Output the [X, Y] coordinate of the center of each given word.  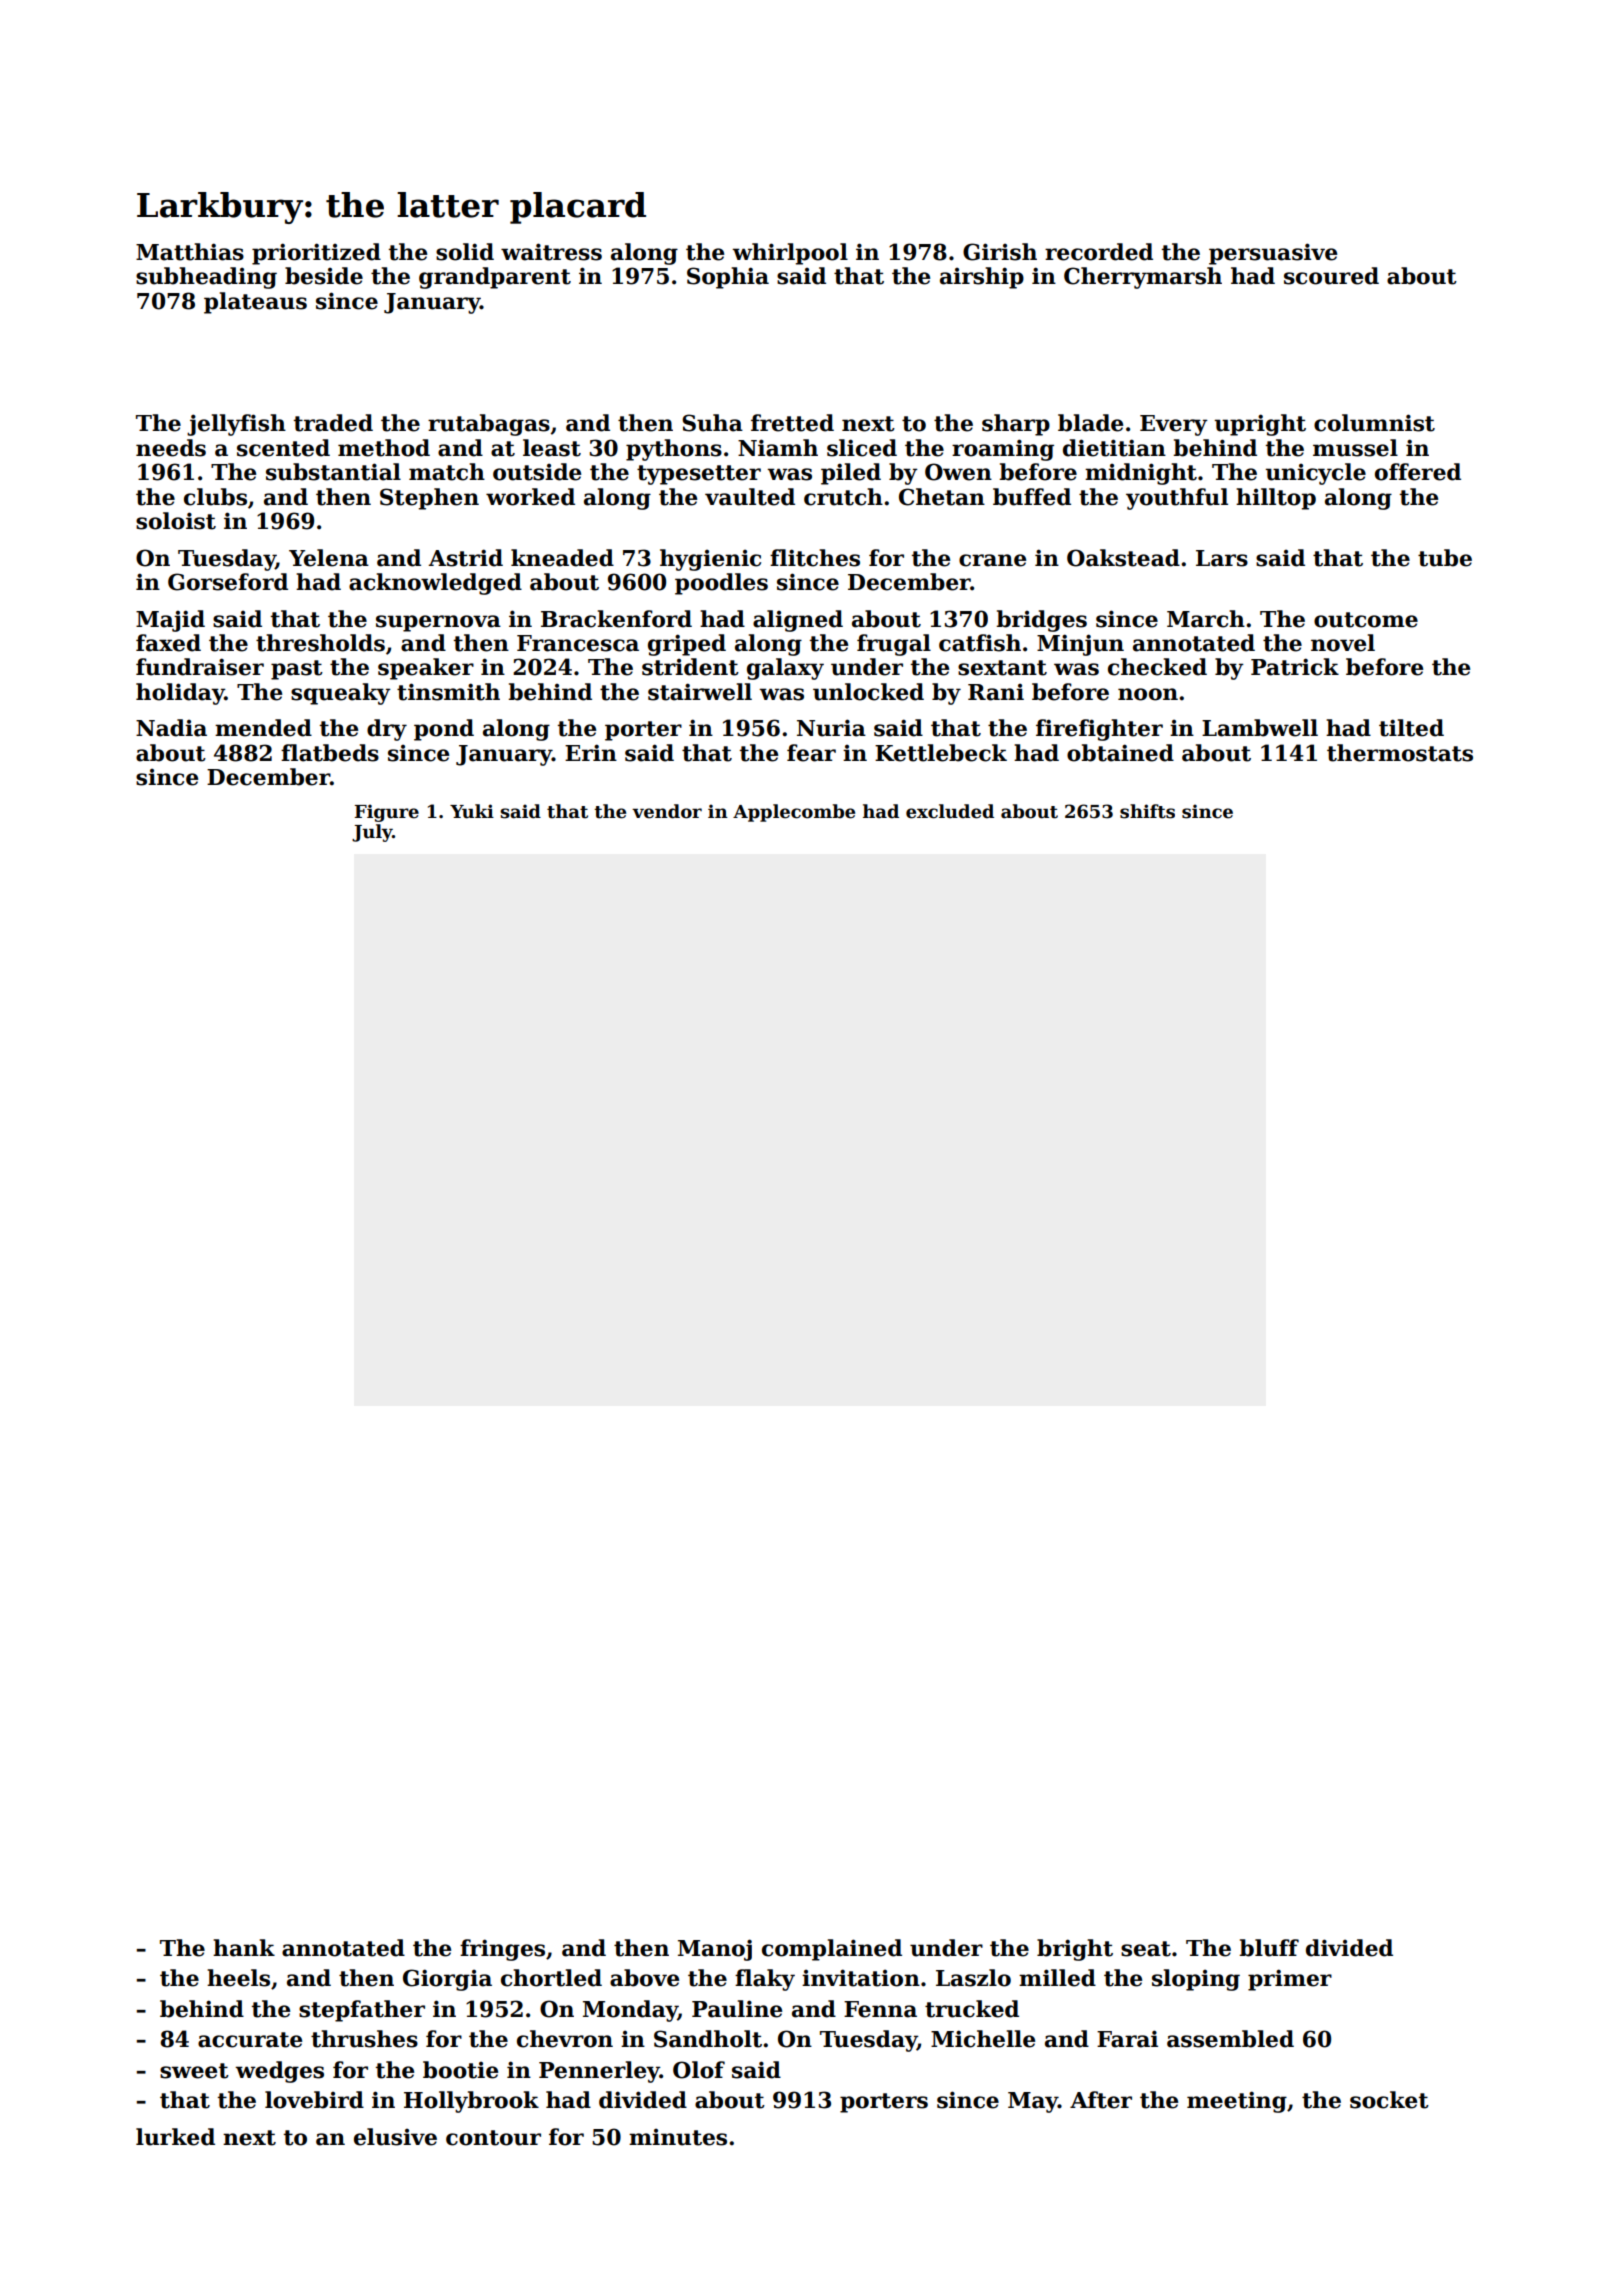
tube [1445, 558]
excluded [950, 811]
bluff [1269, 1948]
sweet [194, 2071]
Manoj [715, 1950]
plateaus [255, 303]
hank [244, 1948]
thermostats [1400, 753]
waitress [551, 252]
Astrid [465, 558]
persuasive [1273, 254]
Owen [958, 472]
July [372, 833]
